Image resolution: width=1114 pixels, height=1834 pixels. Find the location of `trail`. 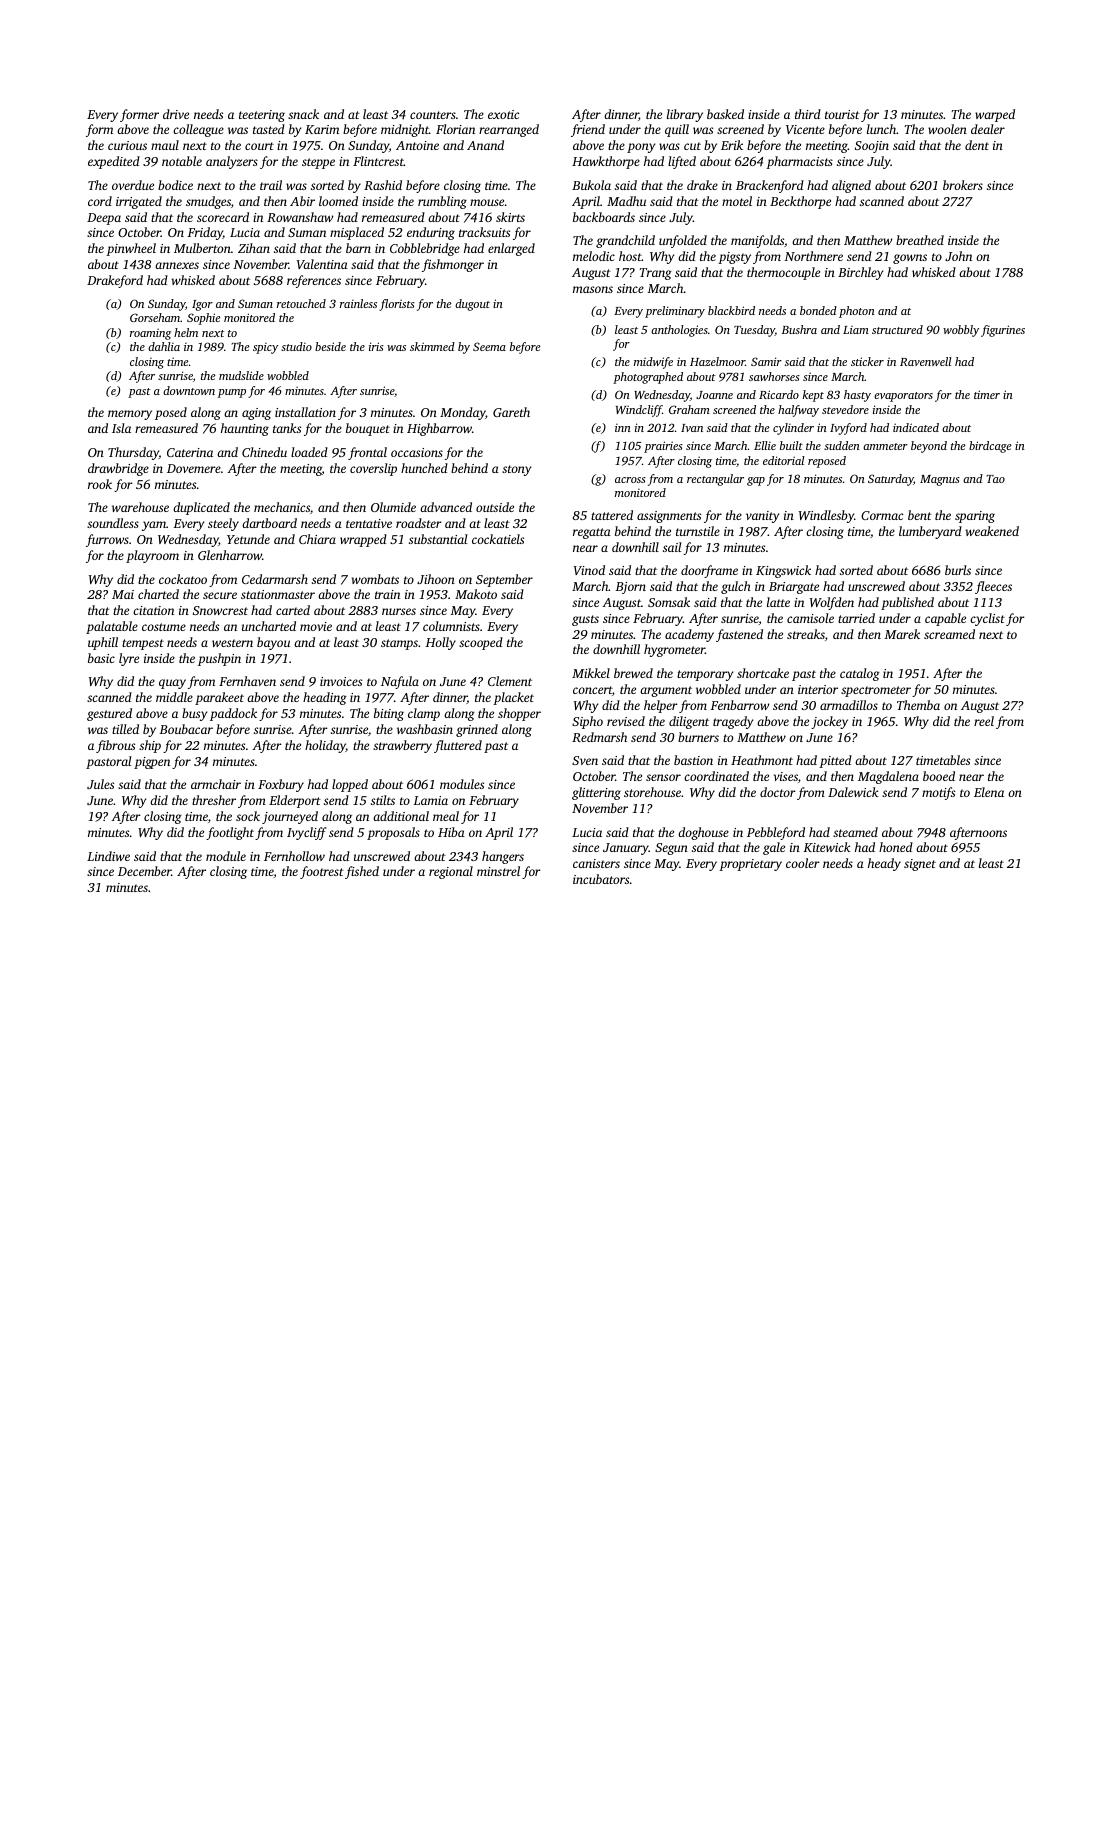

trail is located at coordinates (271, 185).
